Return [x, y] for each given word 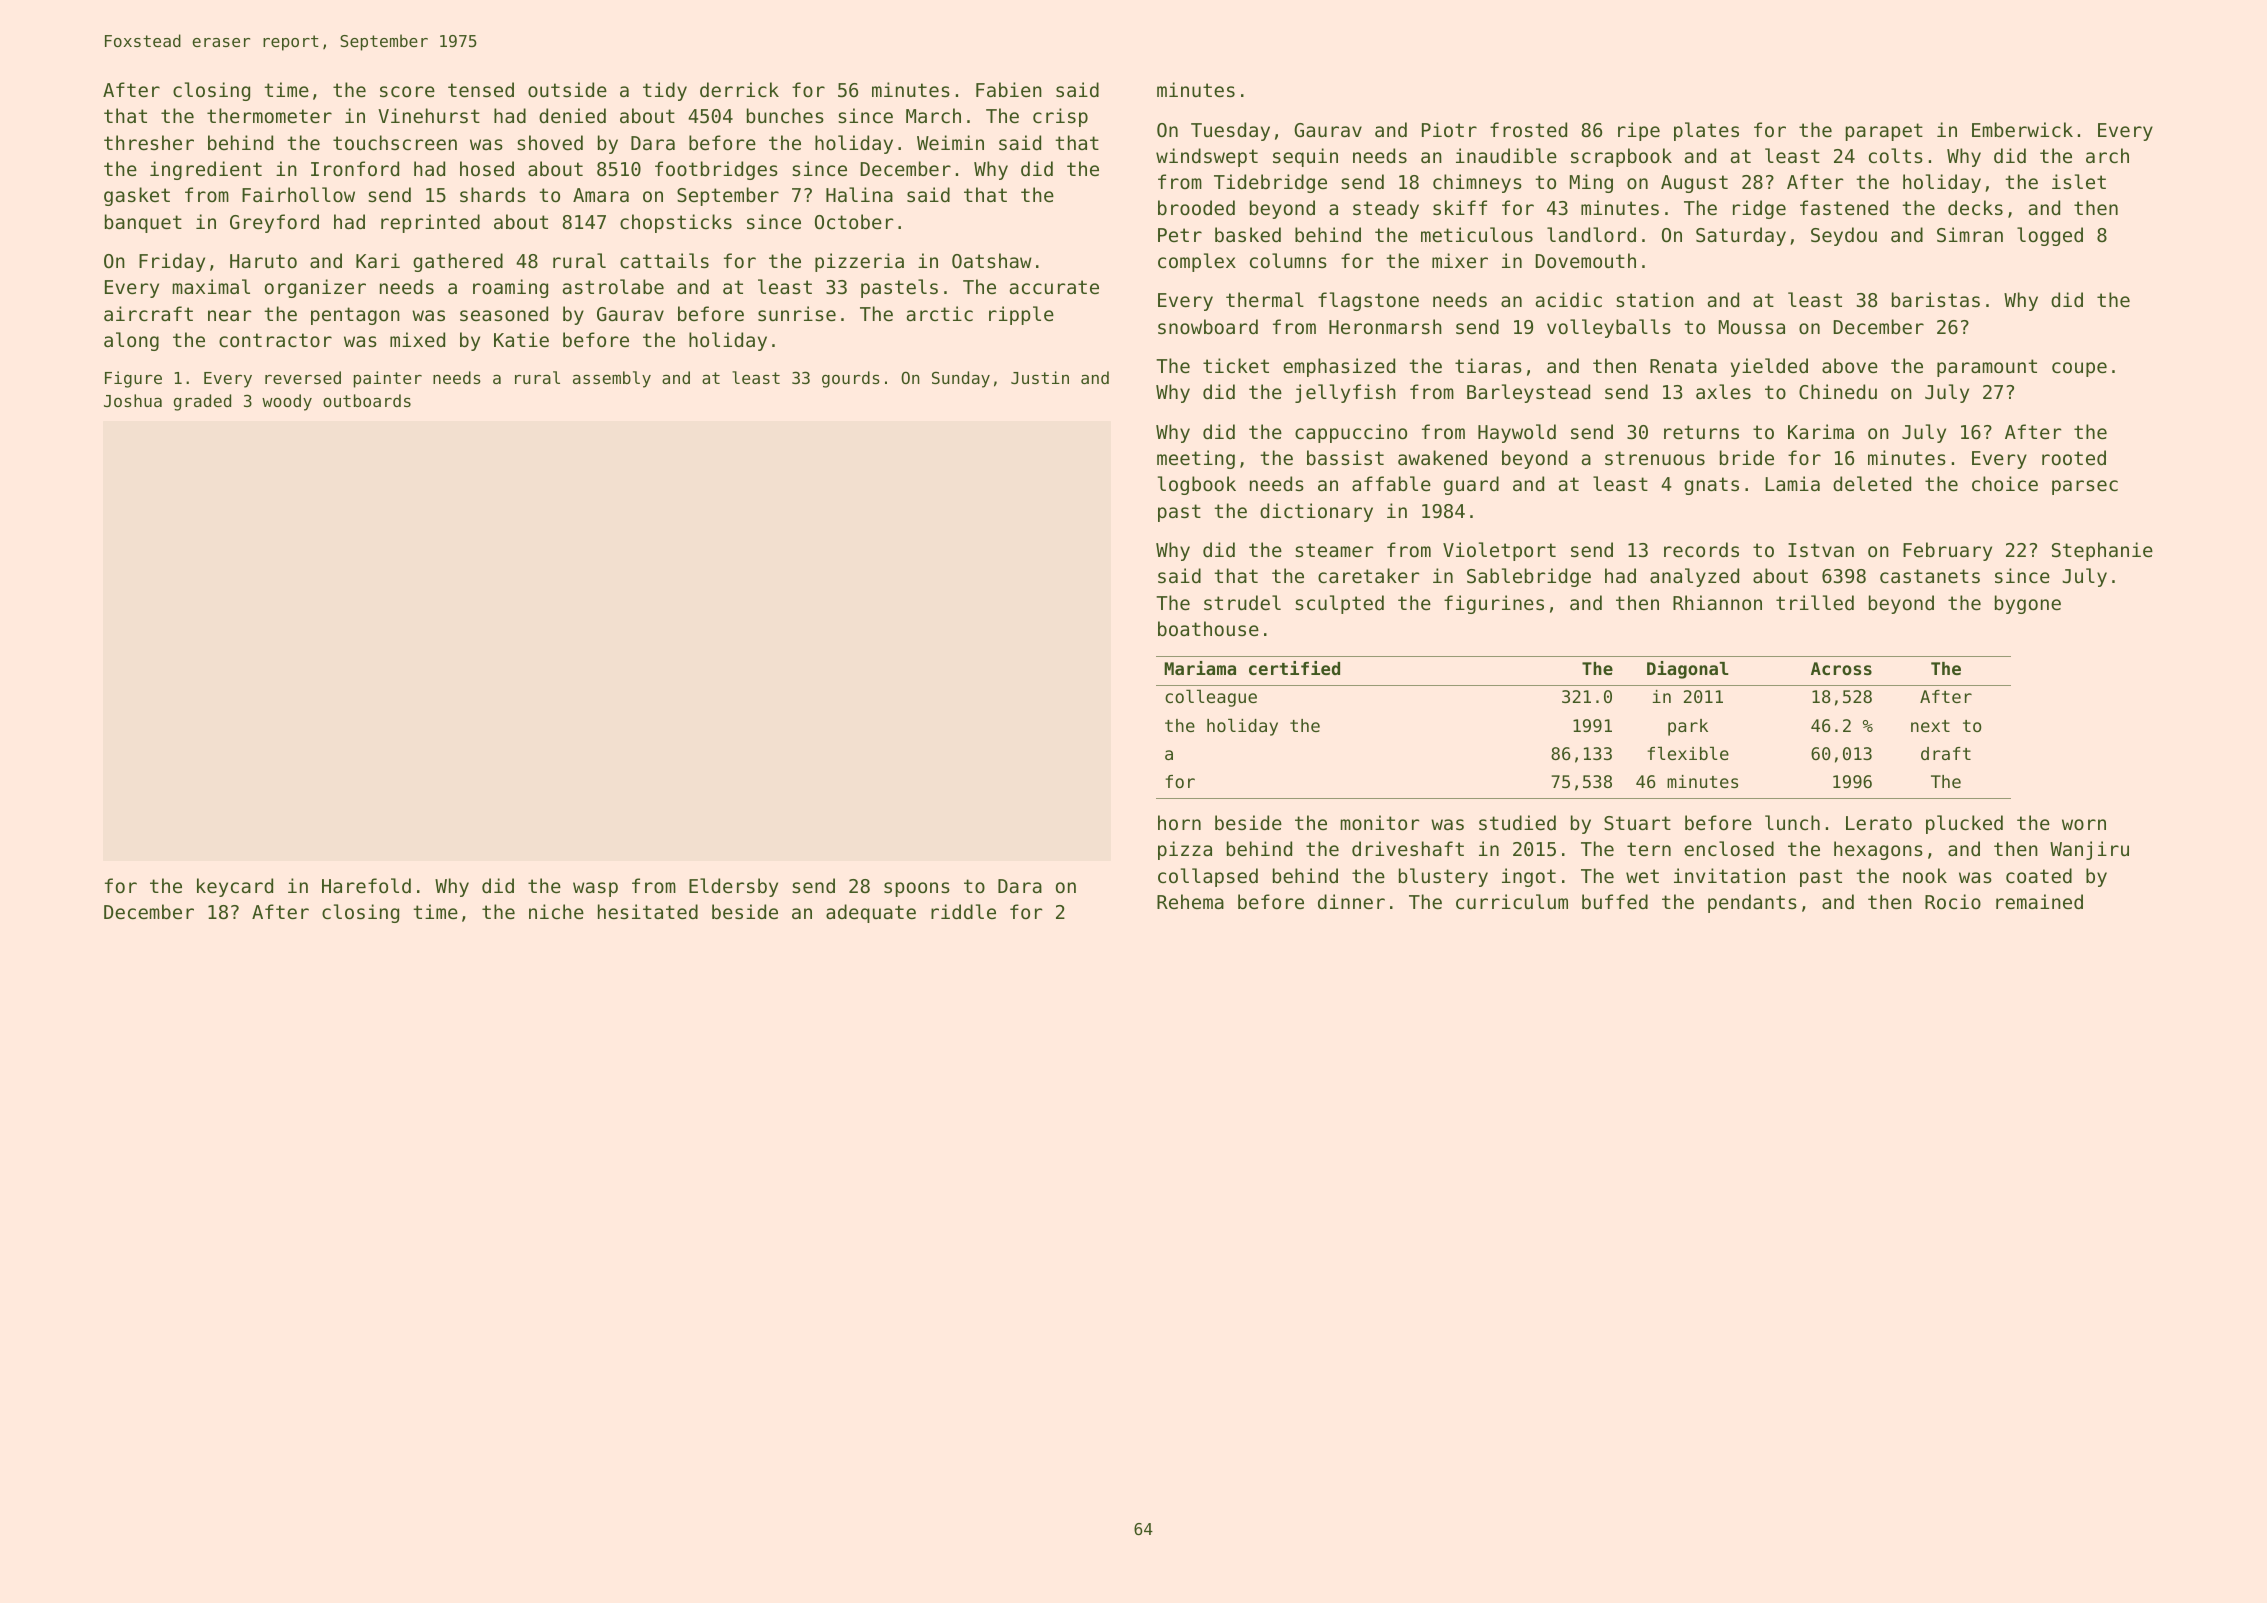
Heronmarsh [1385, 326]
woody [287, 402]
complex [1197, 262]
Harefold [366, 885]
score [407, 91]
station [1655, 299]
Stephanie [2102, 551]
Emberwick [2022, 129]
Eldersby [733, 887]
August [1694, 184]
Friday [172, 262]
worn [2084, 824]
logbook [1197, 485]
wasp [595, 889]
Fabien [1009, 89]
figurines [1494, 604]
